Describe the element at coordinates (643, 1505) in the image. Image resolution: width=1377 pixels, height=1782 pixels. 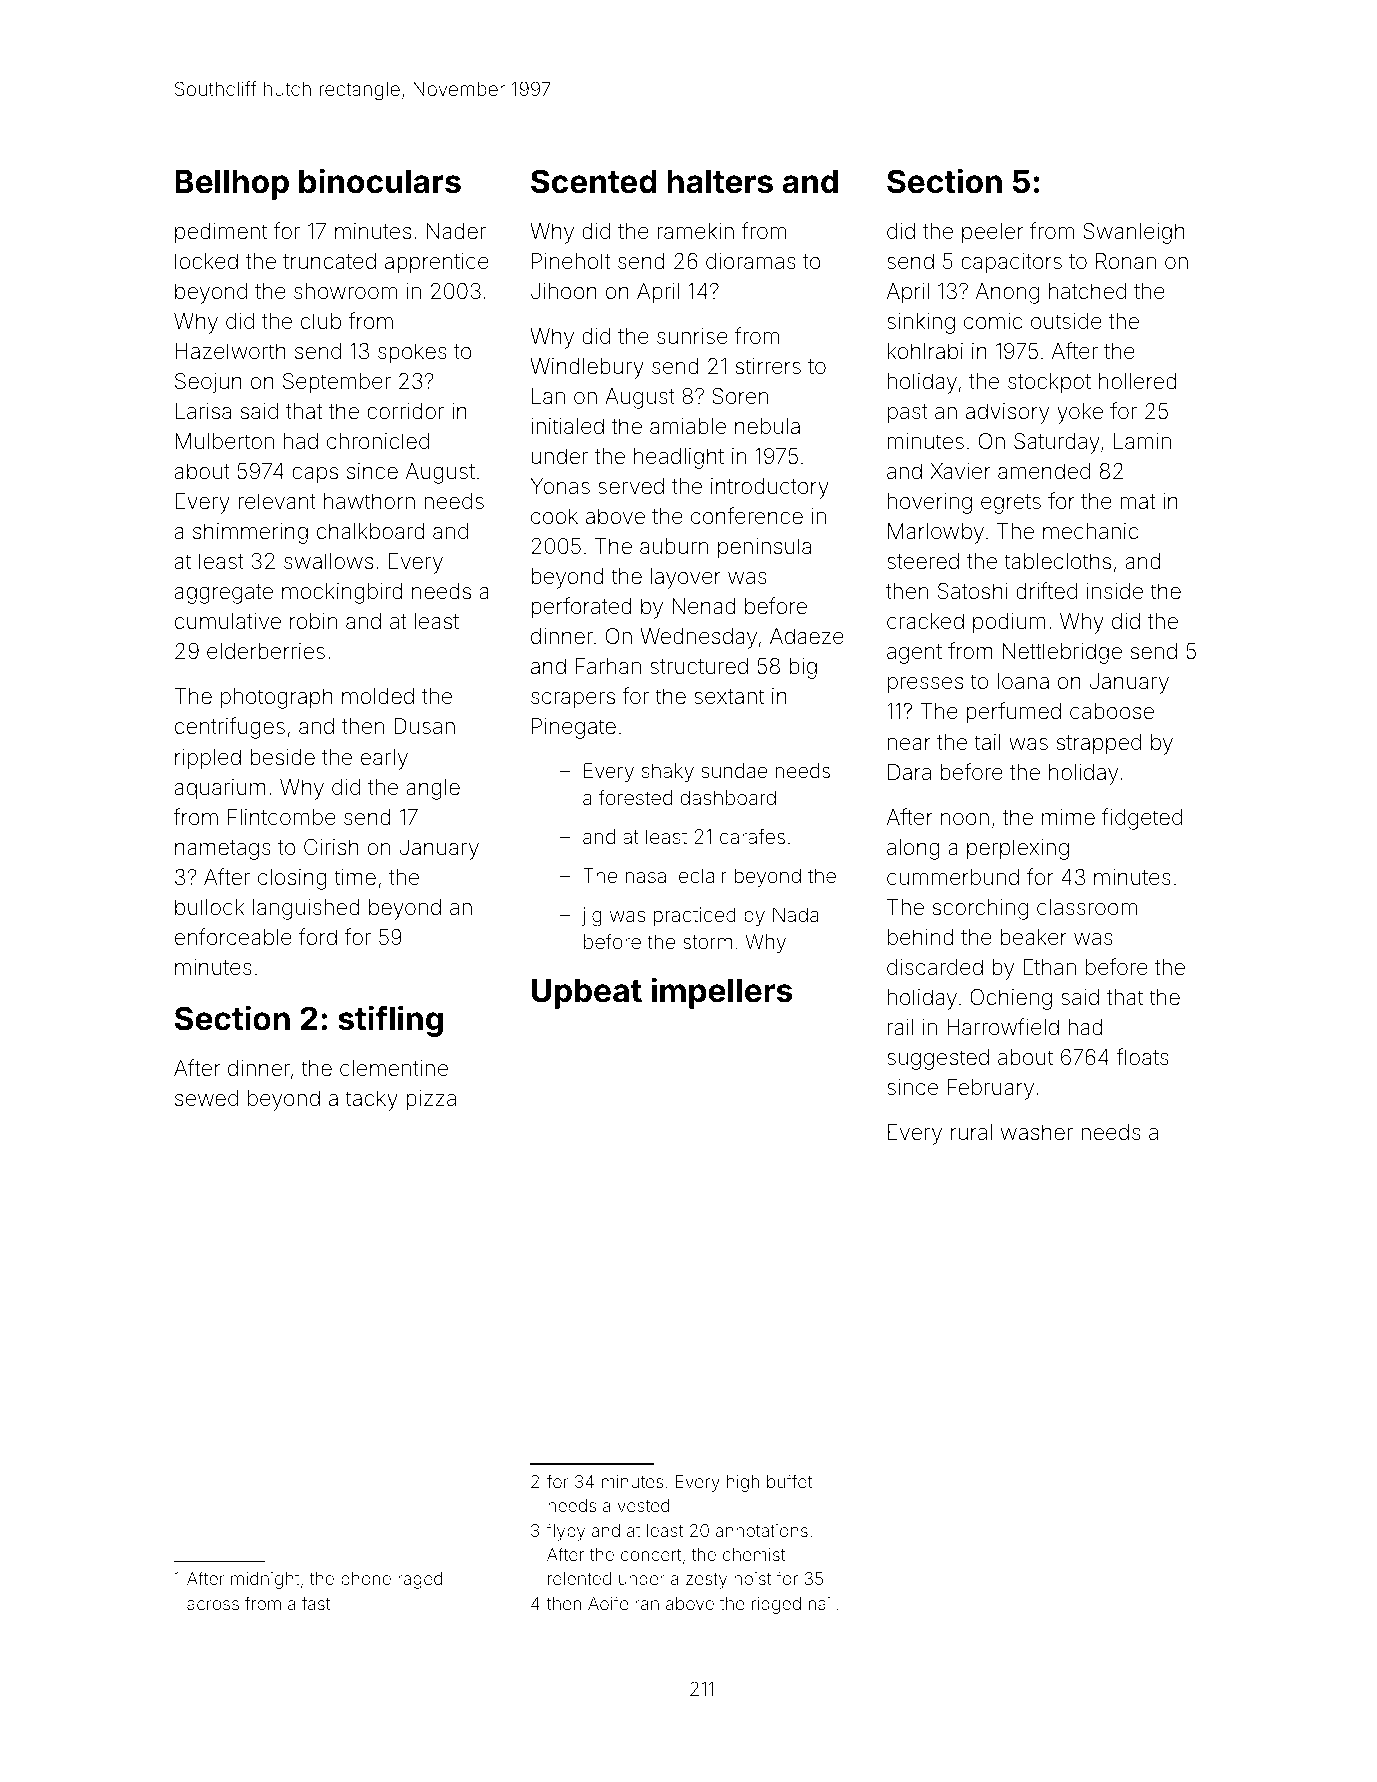
I see `vested` at that location.
